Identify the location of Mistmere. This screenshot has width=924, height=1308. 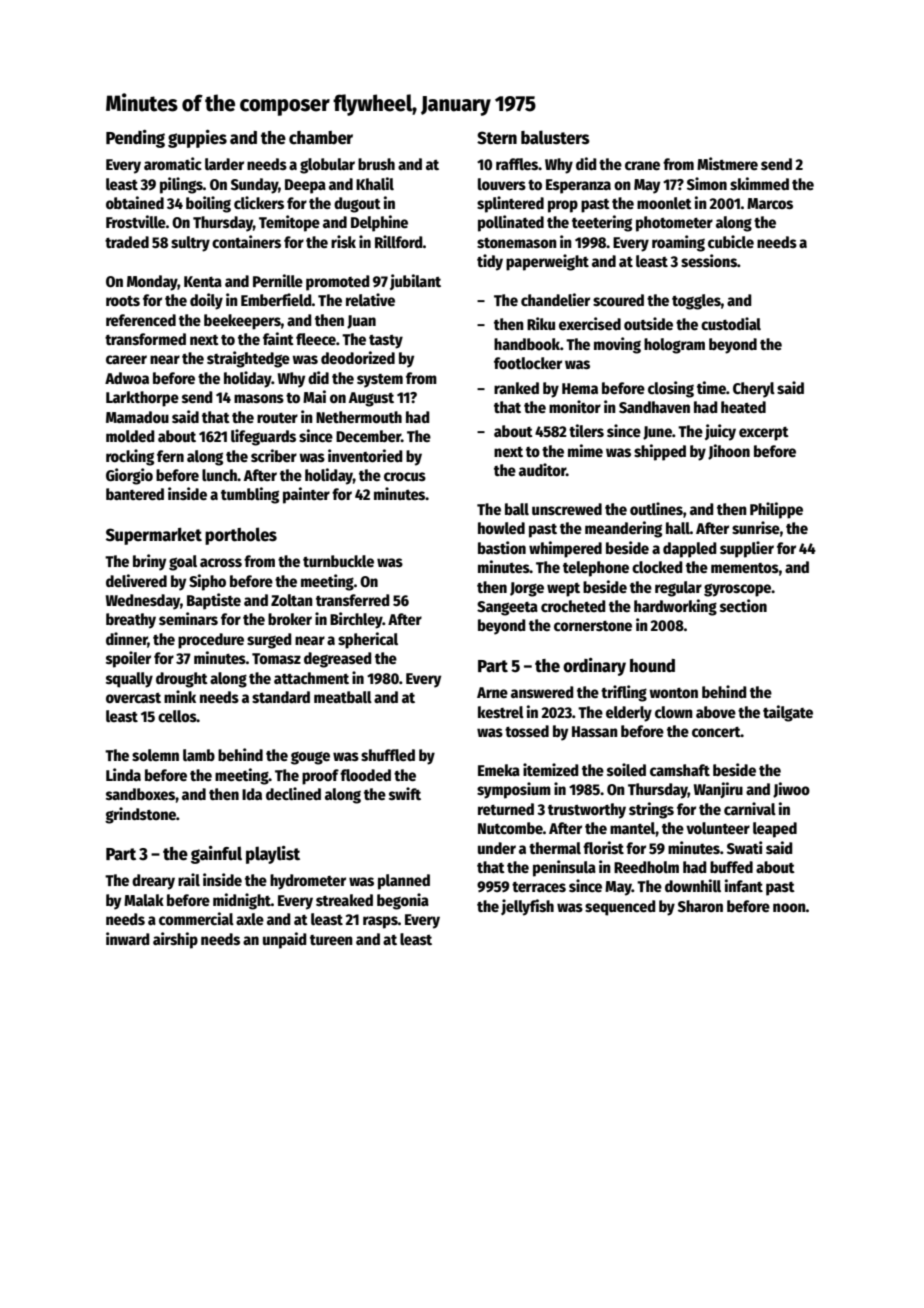
(727, 163).
